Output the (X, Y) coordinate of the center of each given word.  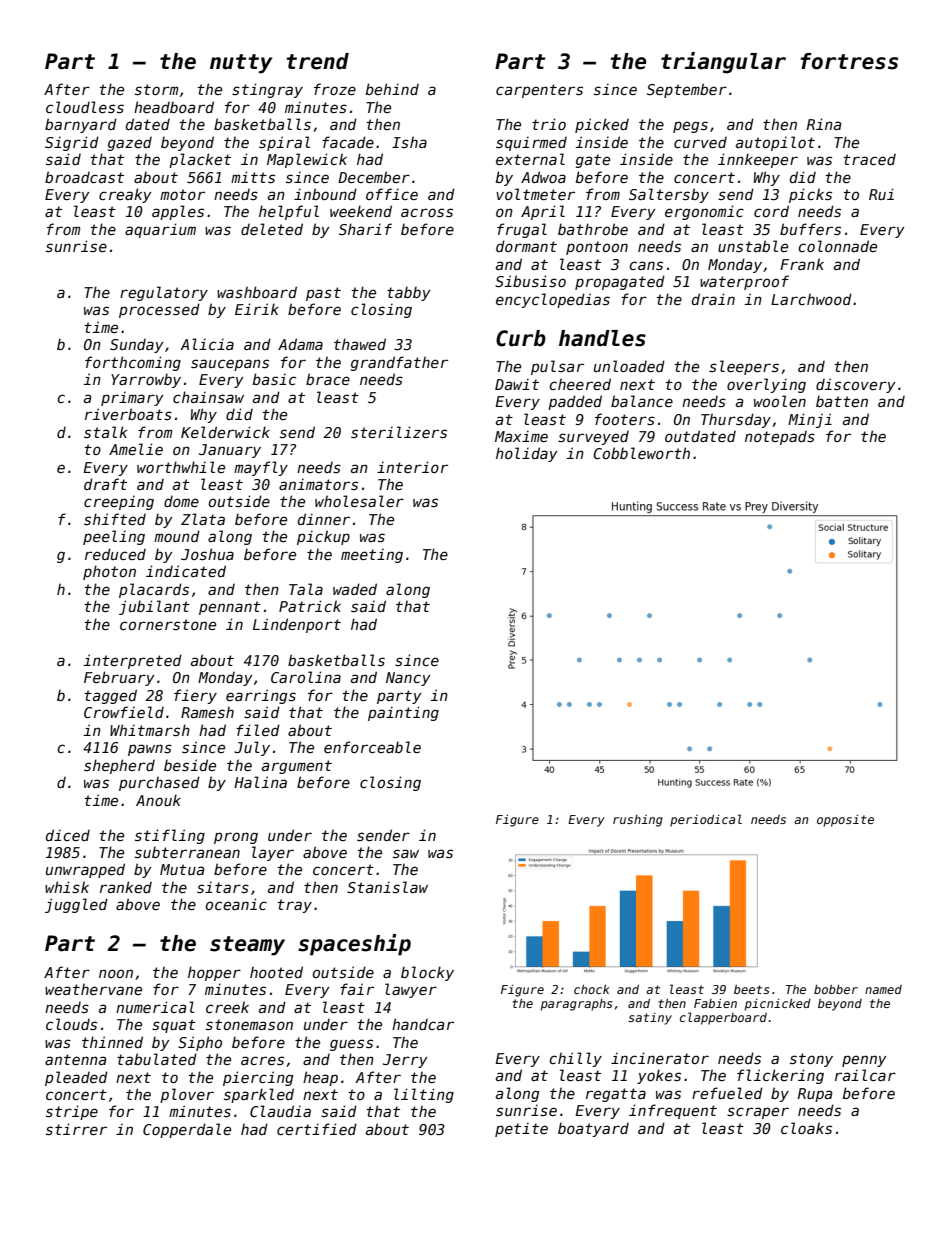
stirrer (76, 1129)
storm (156, 89)
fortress (849, 61)
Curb (521, 338)
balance (642, 401)
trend (317, 61)
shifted (115, 519)
